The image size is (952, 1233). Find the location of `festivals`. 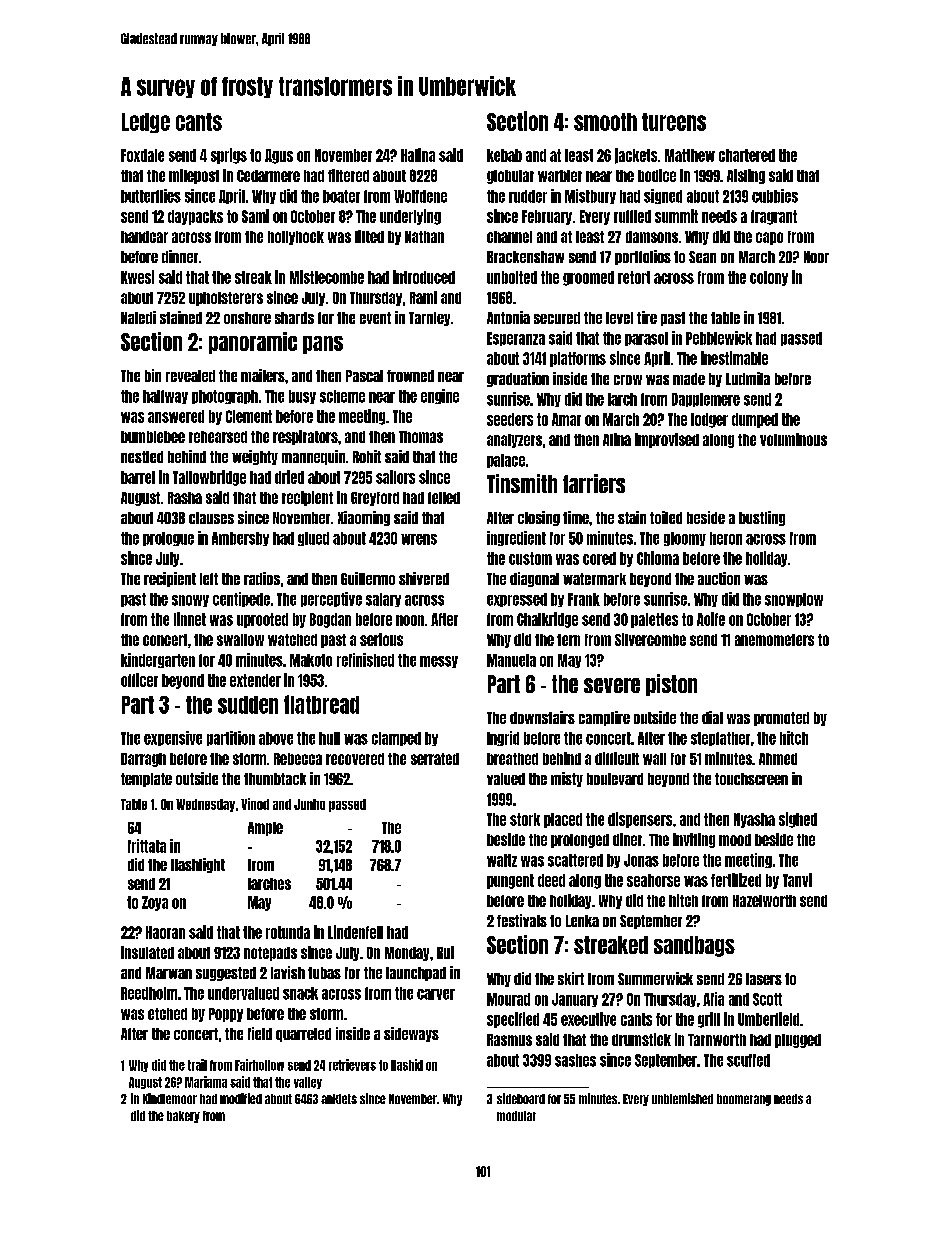

festivals is located at coordinates (522, 920).
